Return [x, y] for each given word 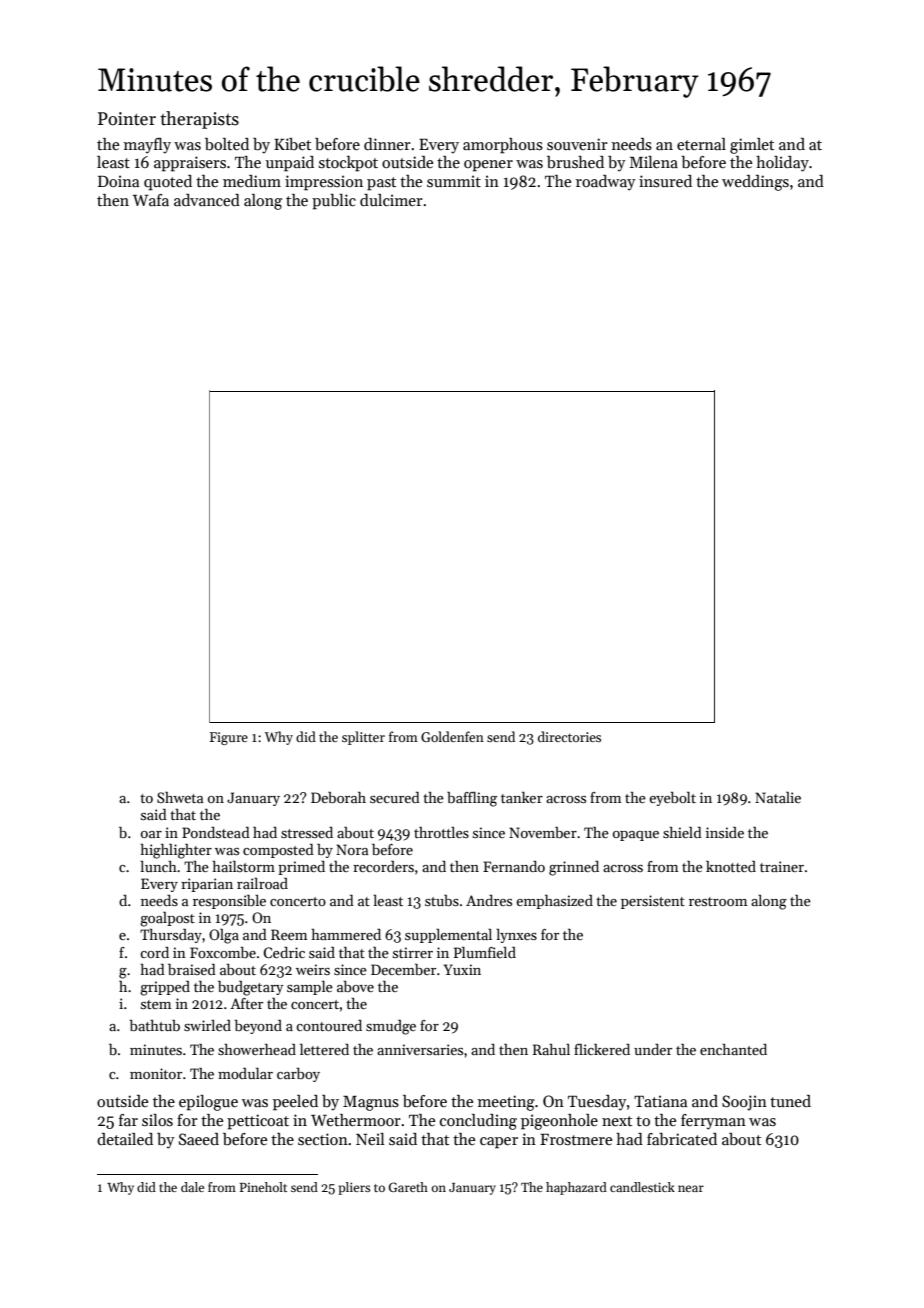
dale [192, 1187]
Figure [229, 738]
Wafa [151, 200]
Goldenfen [452, 736]
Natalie [778, 797]
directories [569, 736]
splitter [363, 738]
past [381, 184]
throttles [441, 832]
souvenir [577, 144]
